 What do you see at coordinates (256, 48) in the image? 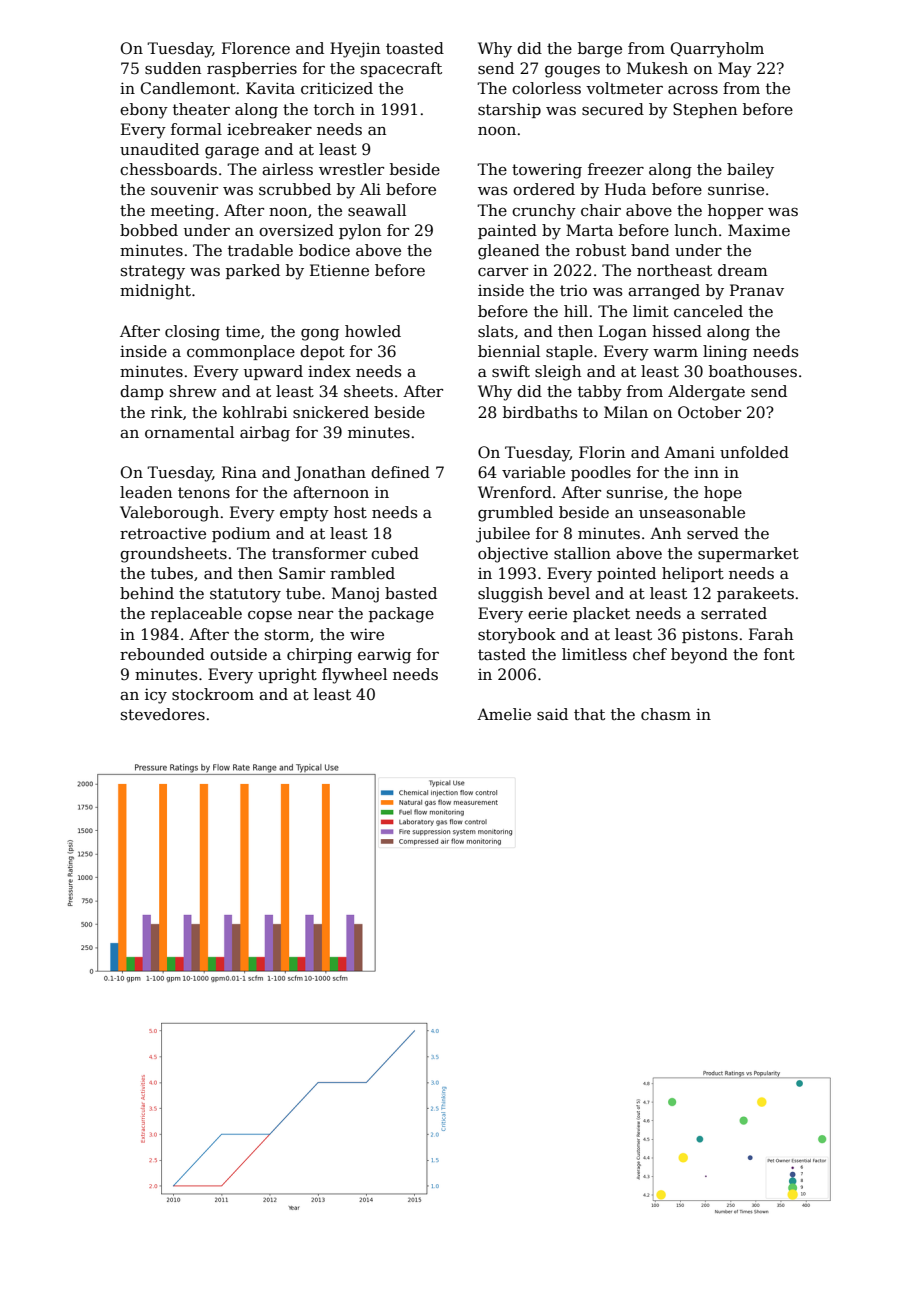
I see `Florence` at bounding box center [256, 48].
